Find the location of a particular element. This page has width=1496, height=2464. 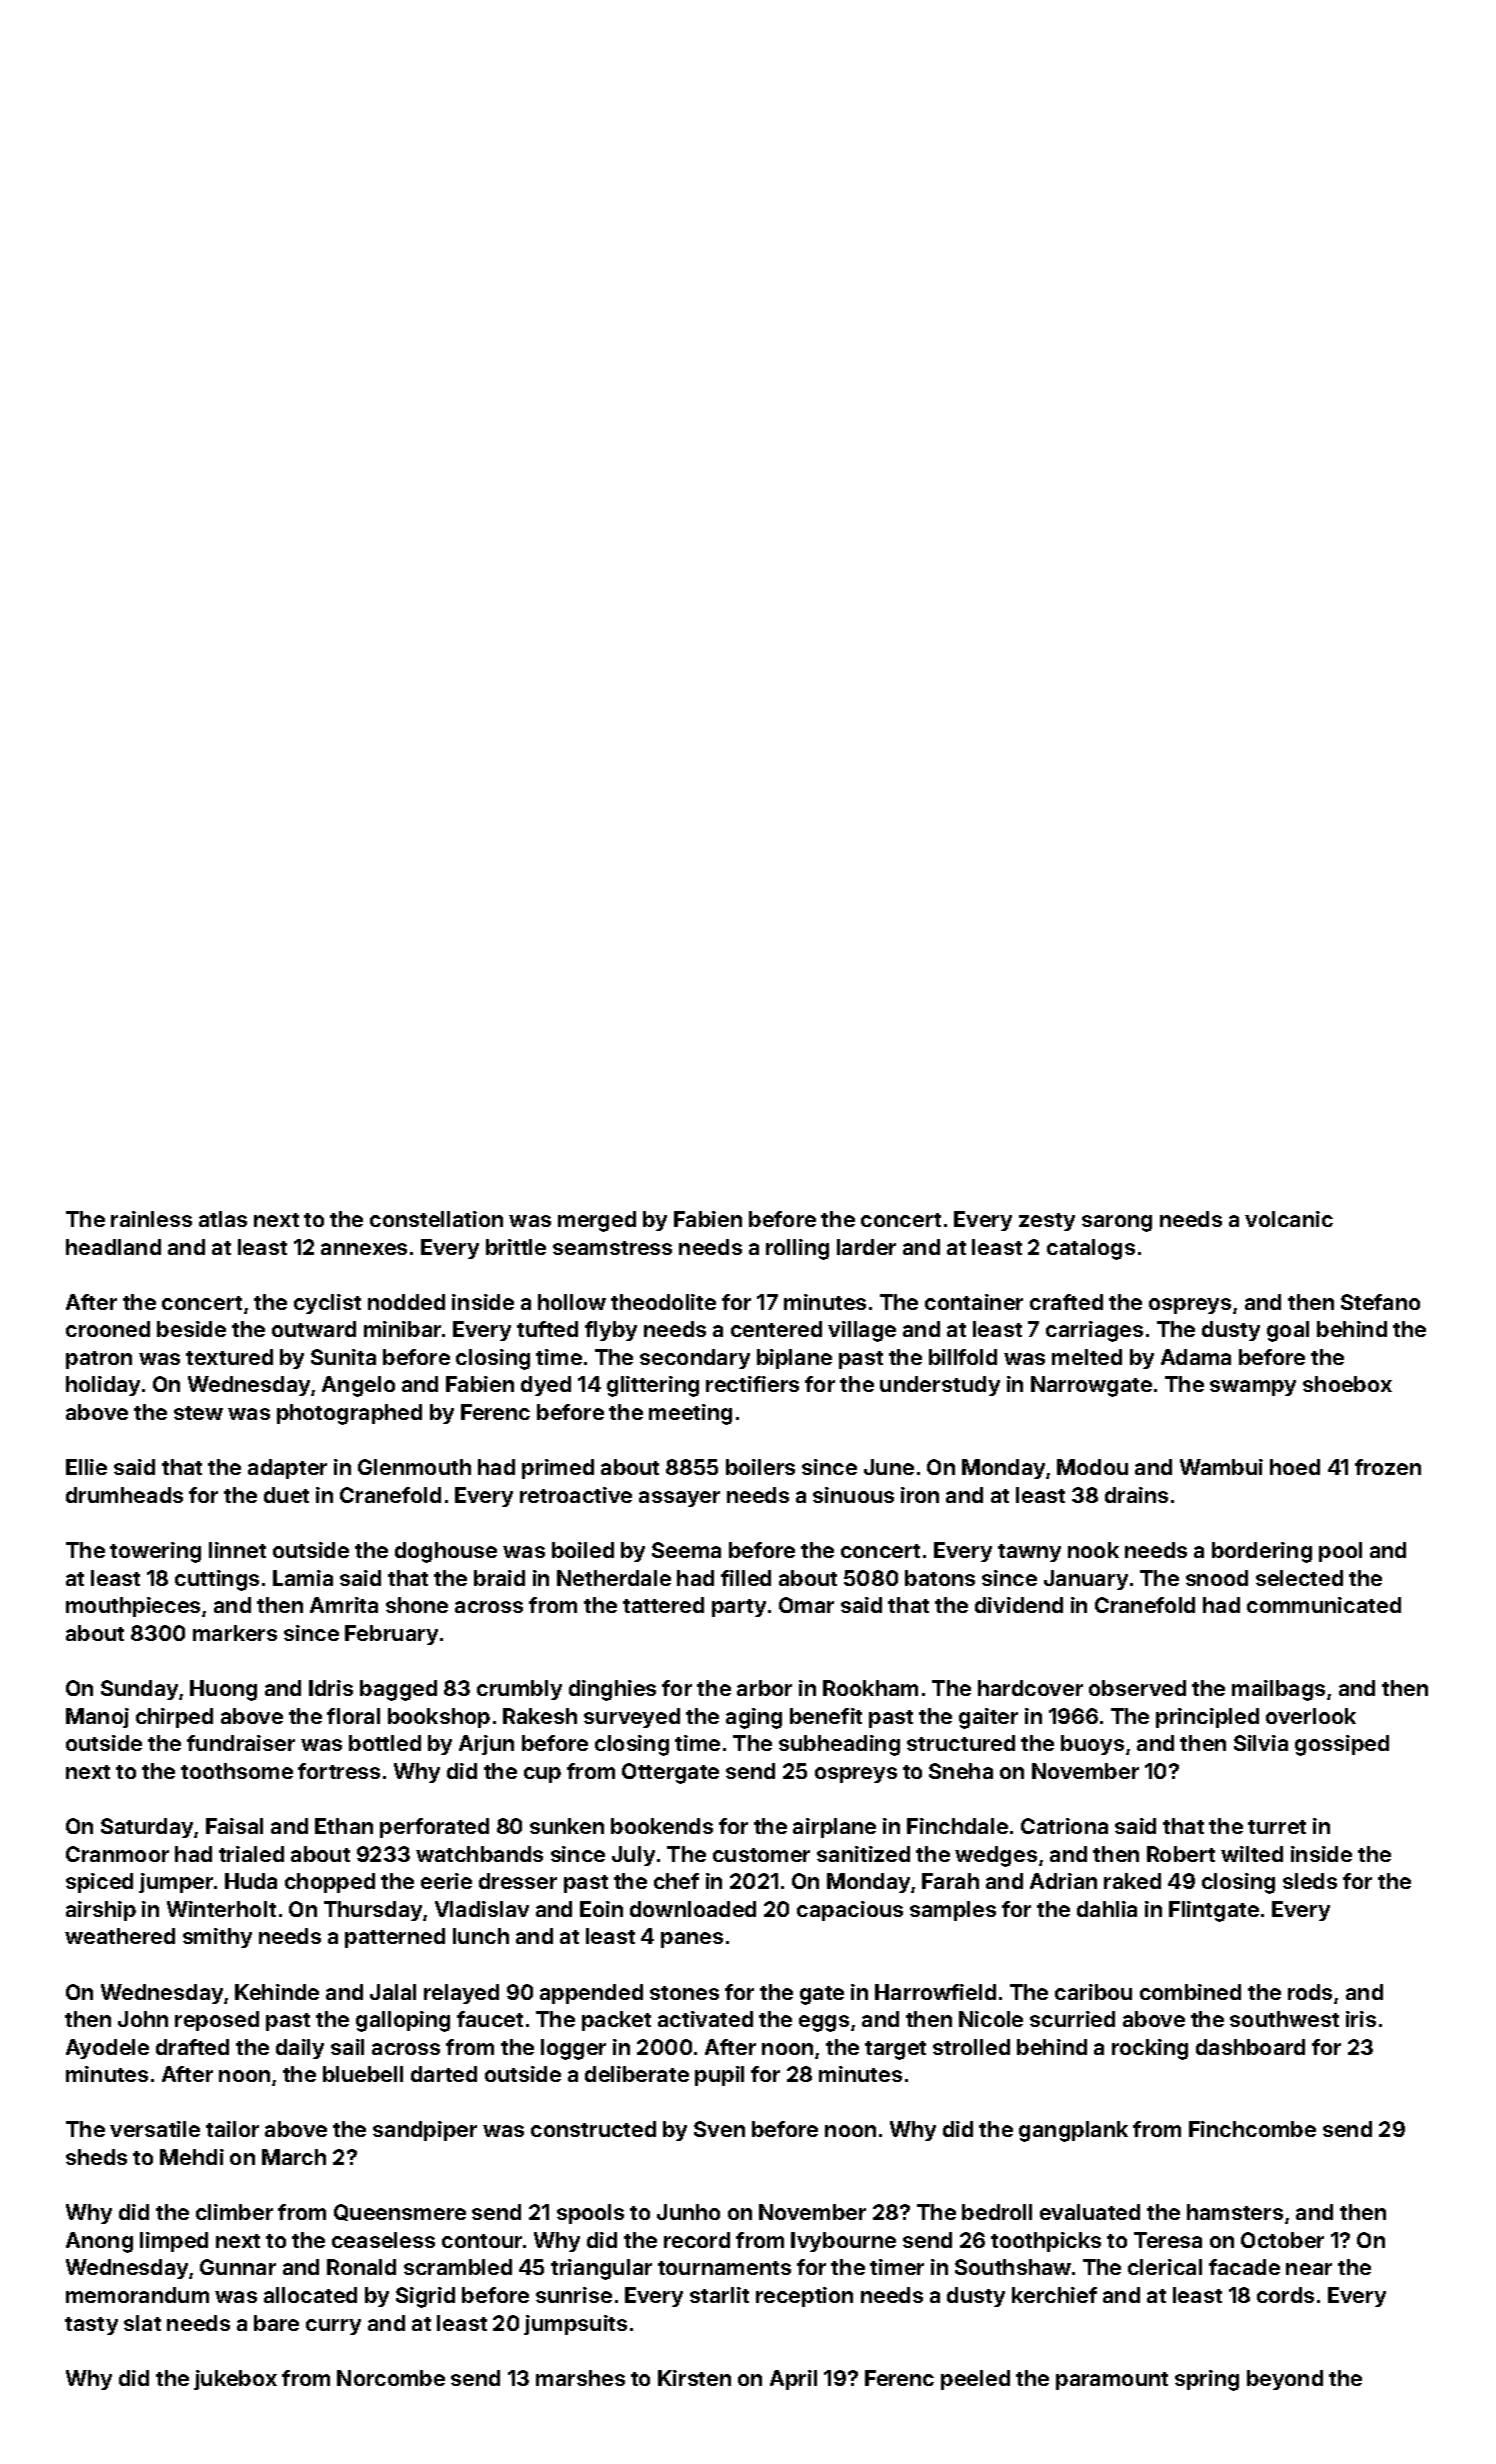

Anong is located at coordinates (99, 2242).
